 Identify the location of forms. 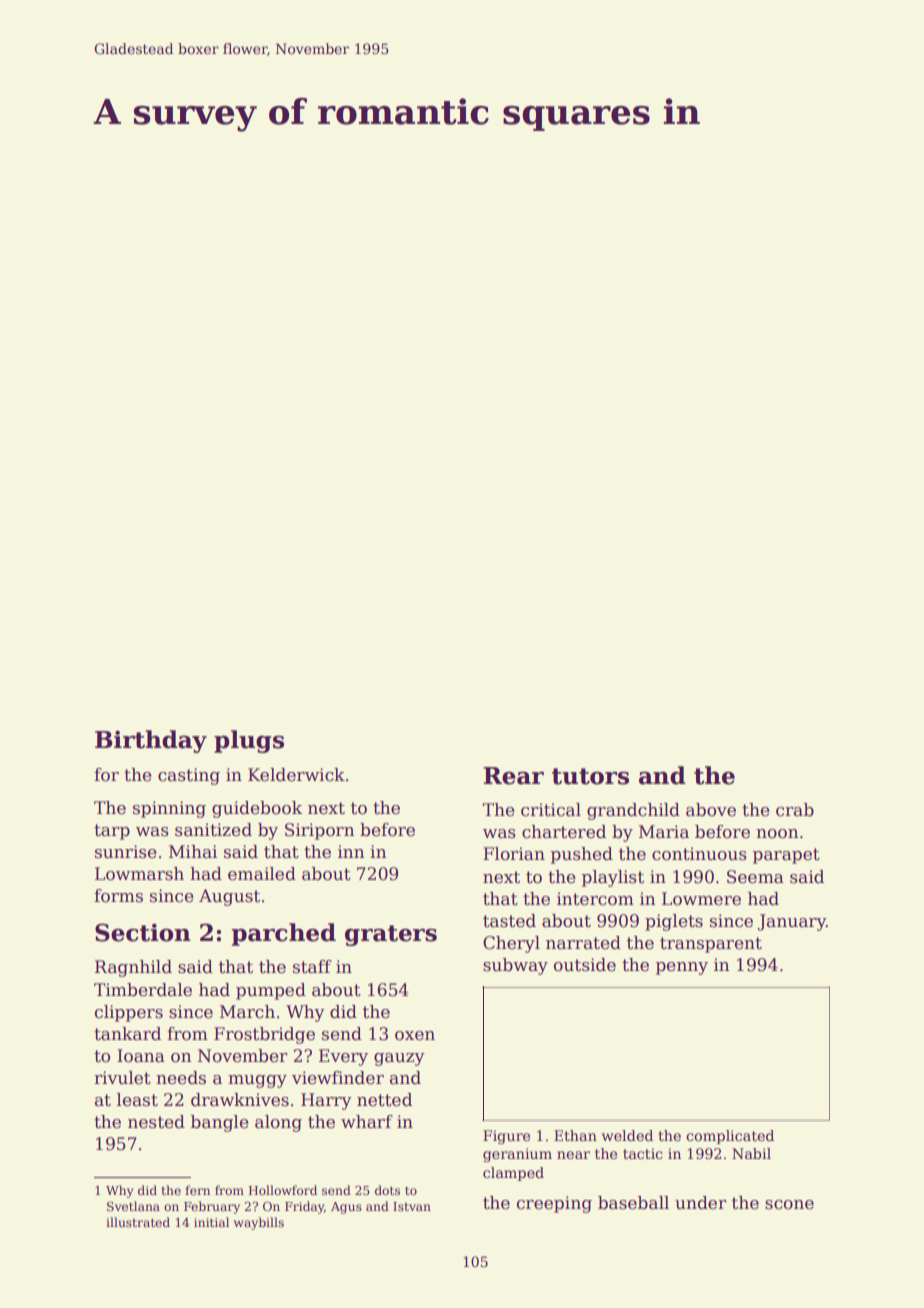
(118, 896).
